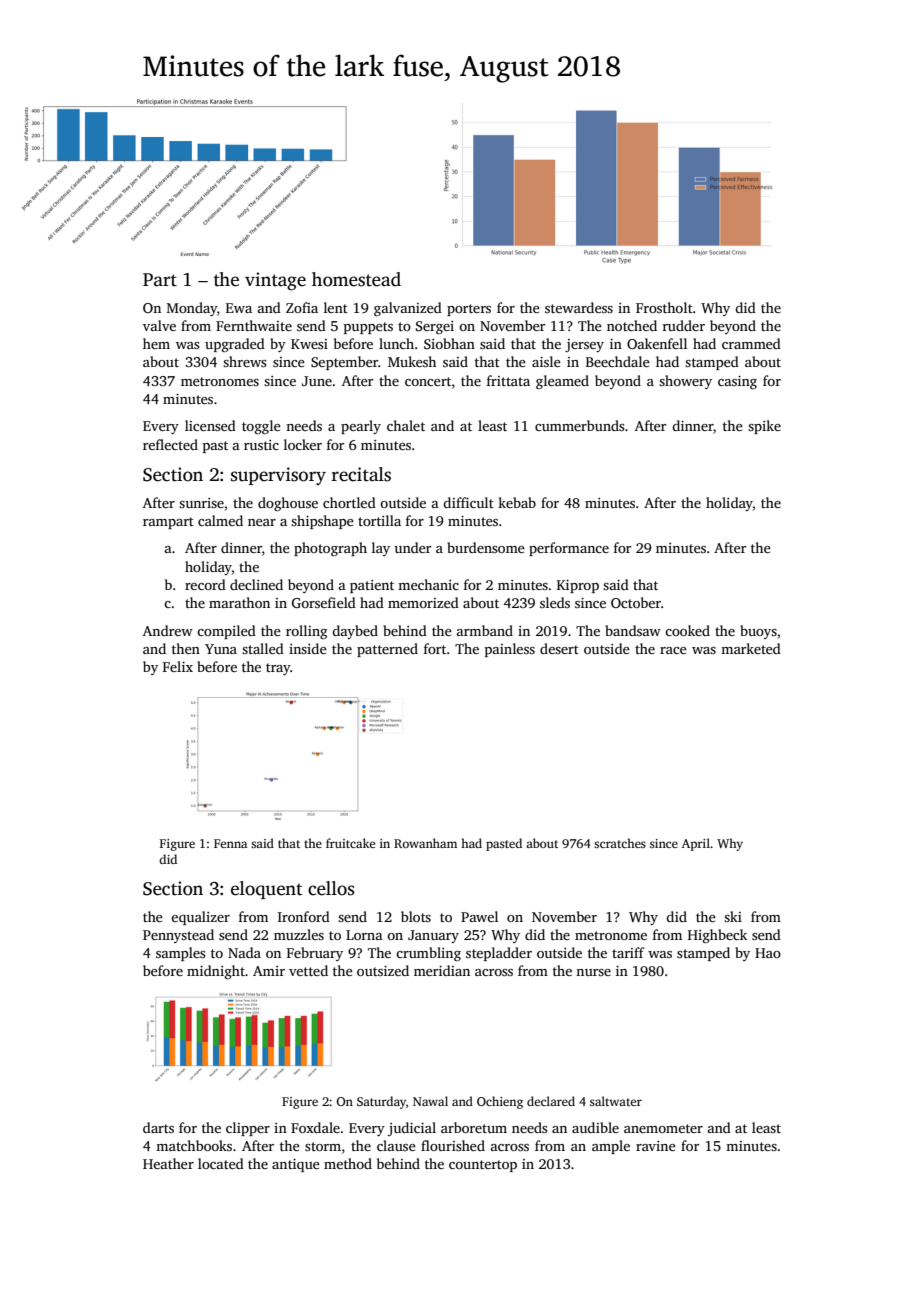 The image size is (924, 1314). What do you see at coordinates (510, 650) in the screenshot?
I see `painless` at bounding box center [510, 650].
